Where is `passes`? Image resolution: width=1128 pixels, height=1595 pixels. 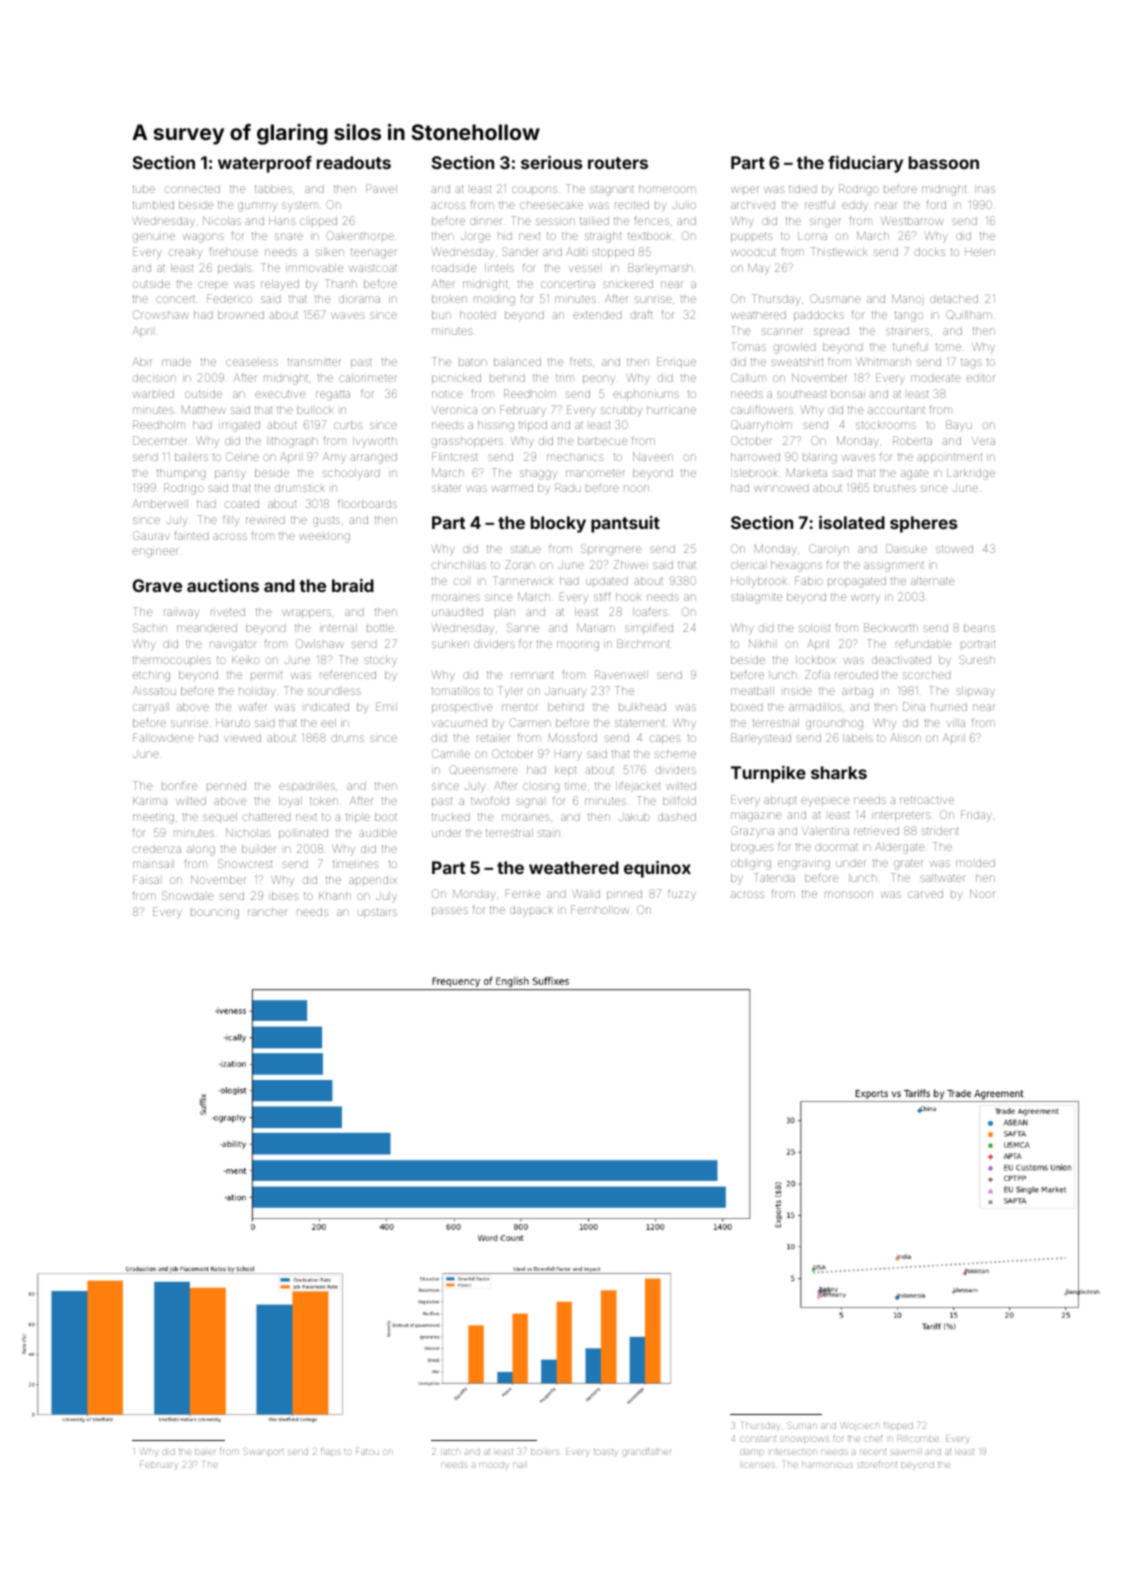
passes is located at coordinates (450, 911).
